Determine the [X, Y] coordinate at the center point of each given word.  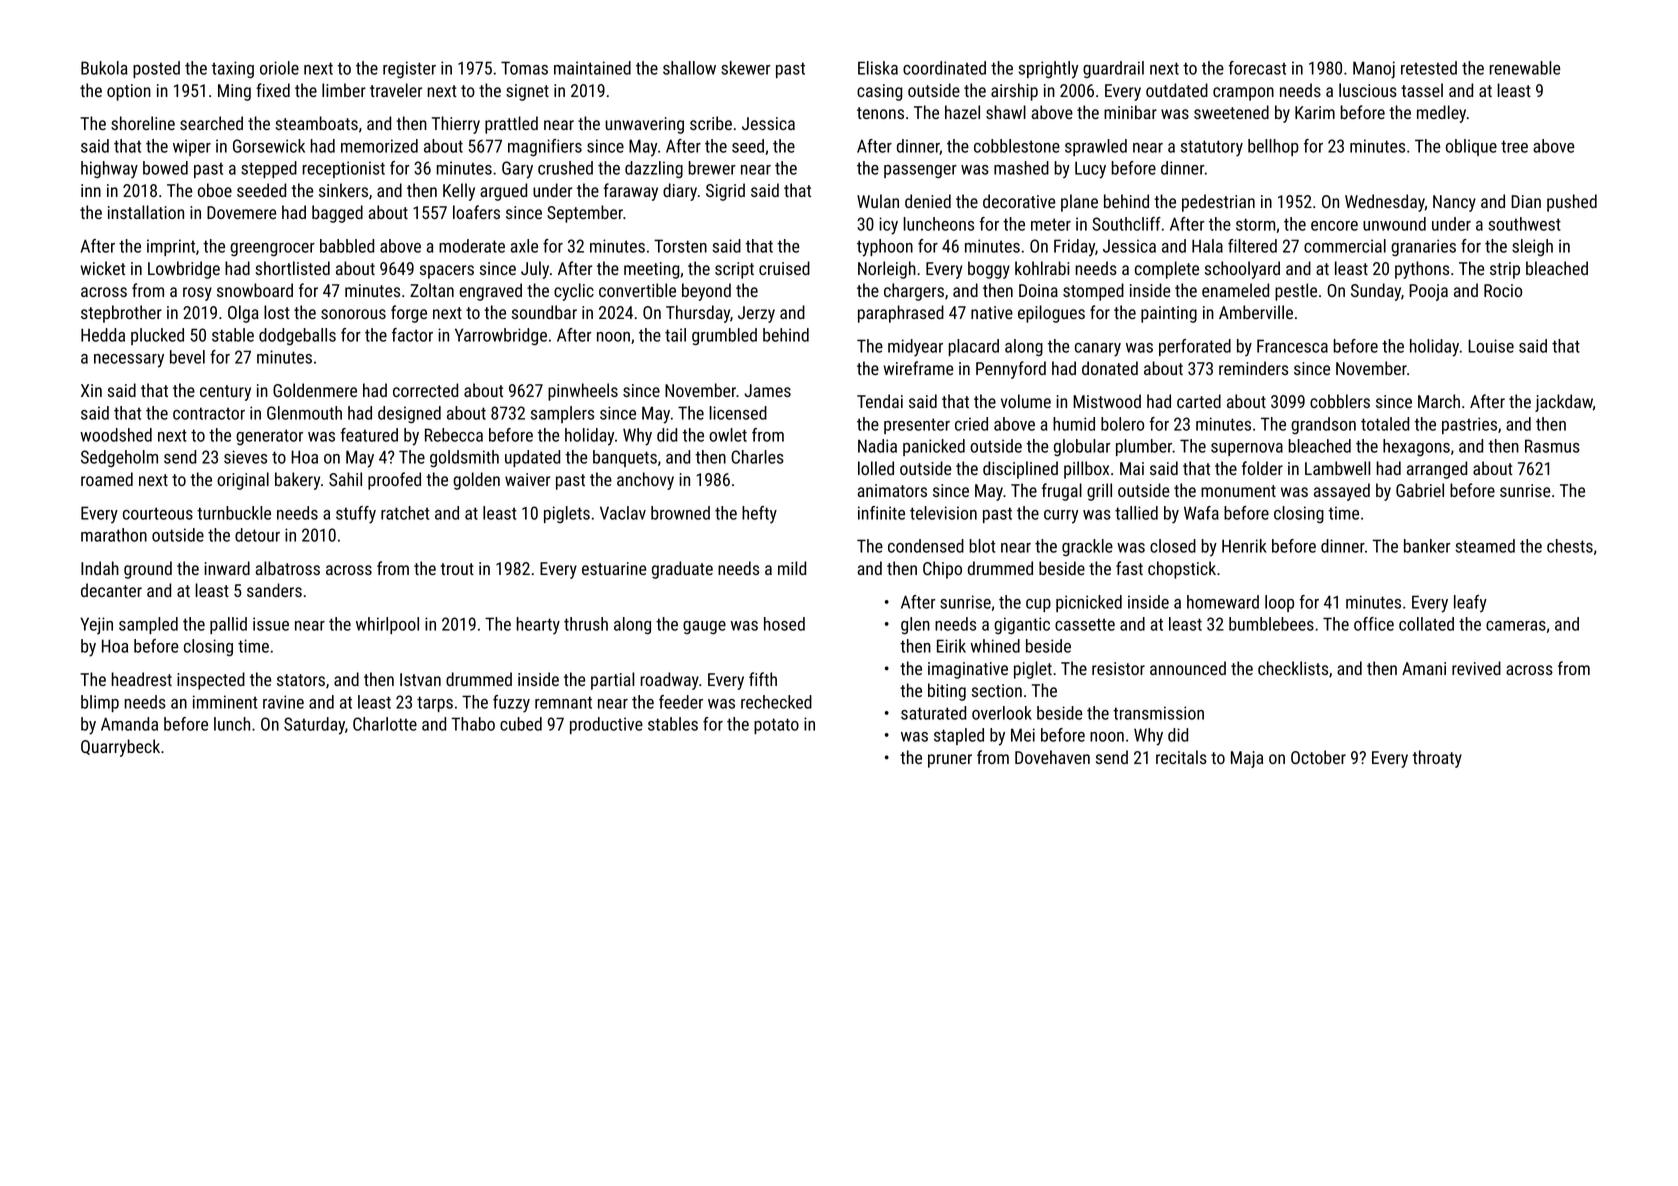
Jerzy [756, 314]
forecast [1257, 68]
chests [1570, 546]
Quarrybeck [120, 748]
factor [412, 335]
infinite [881, 513]
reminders [1253, 368]
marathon [114, 535]
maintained [592, 68]
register [409, 70]
